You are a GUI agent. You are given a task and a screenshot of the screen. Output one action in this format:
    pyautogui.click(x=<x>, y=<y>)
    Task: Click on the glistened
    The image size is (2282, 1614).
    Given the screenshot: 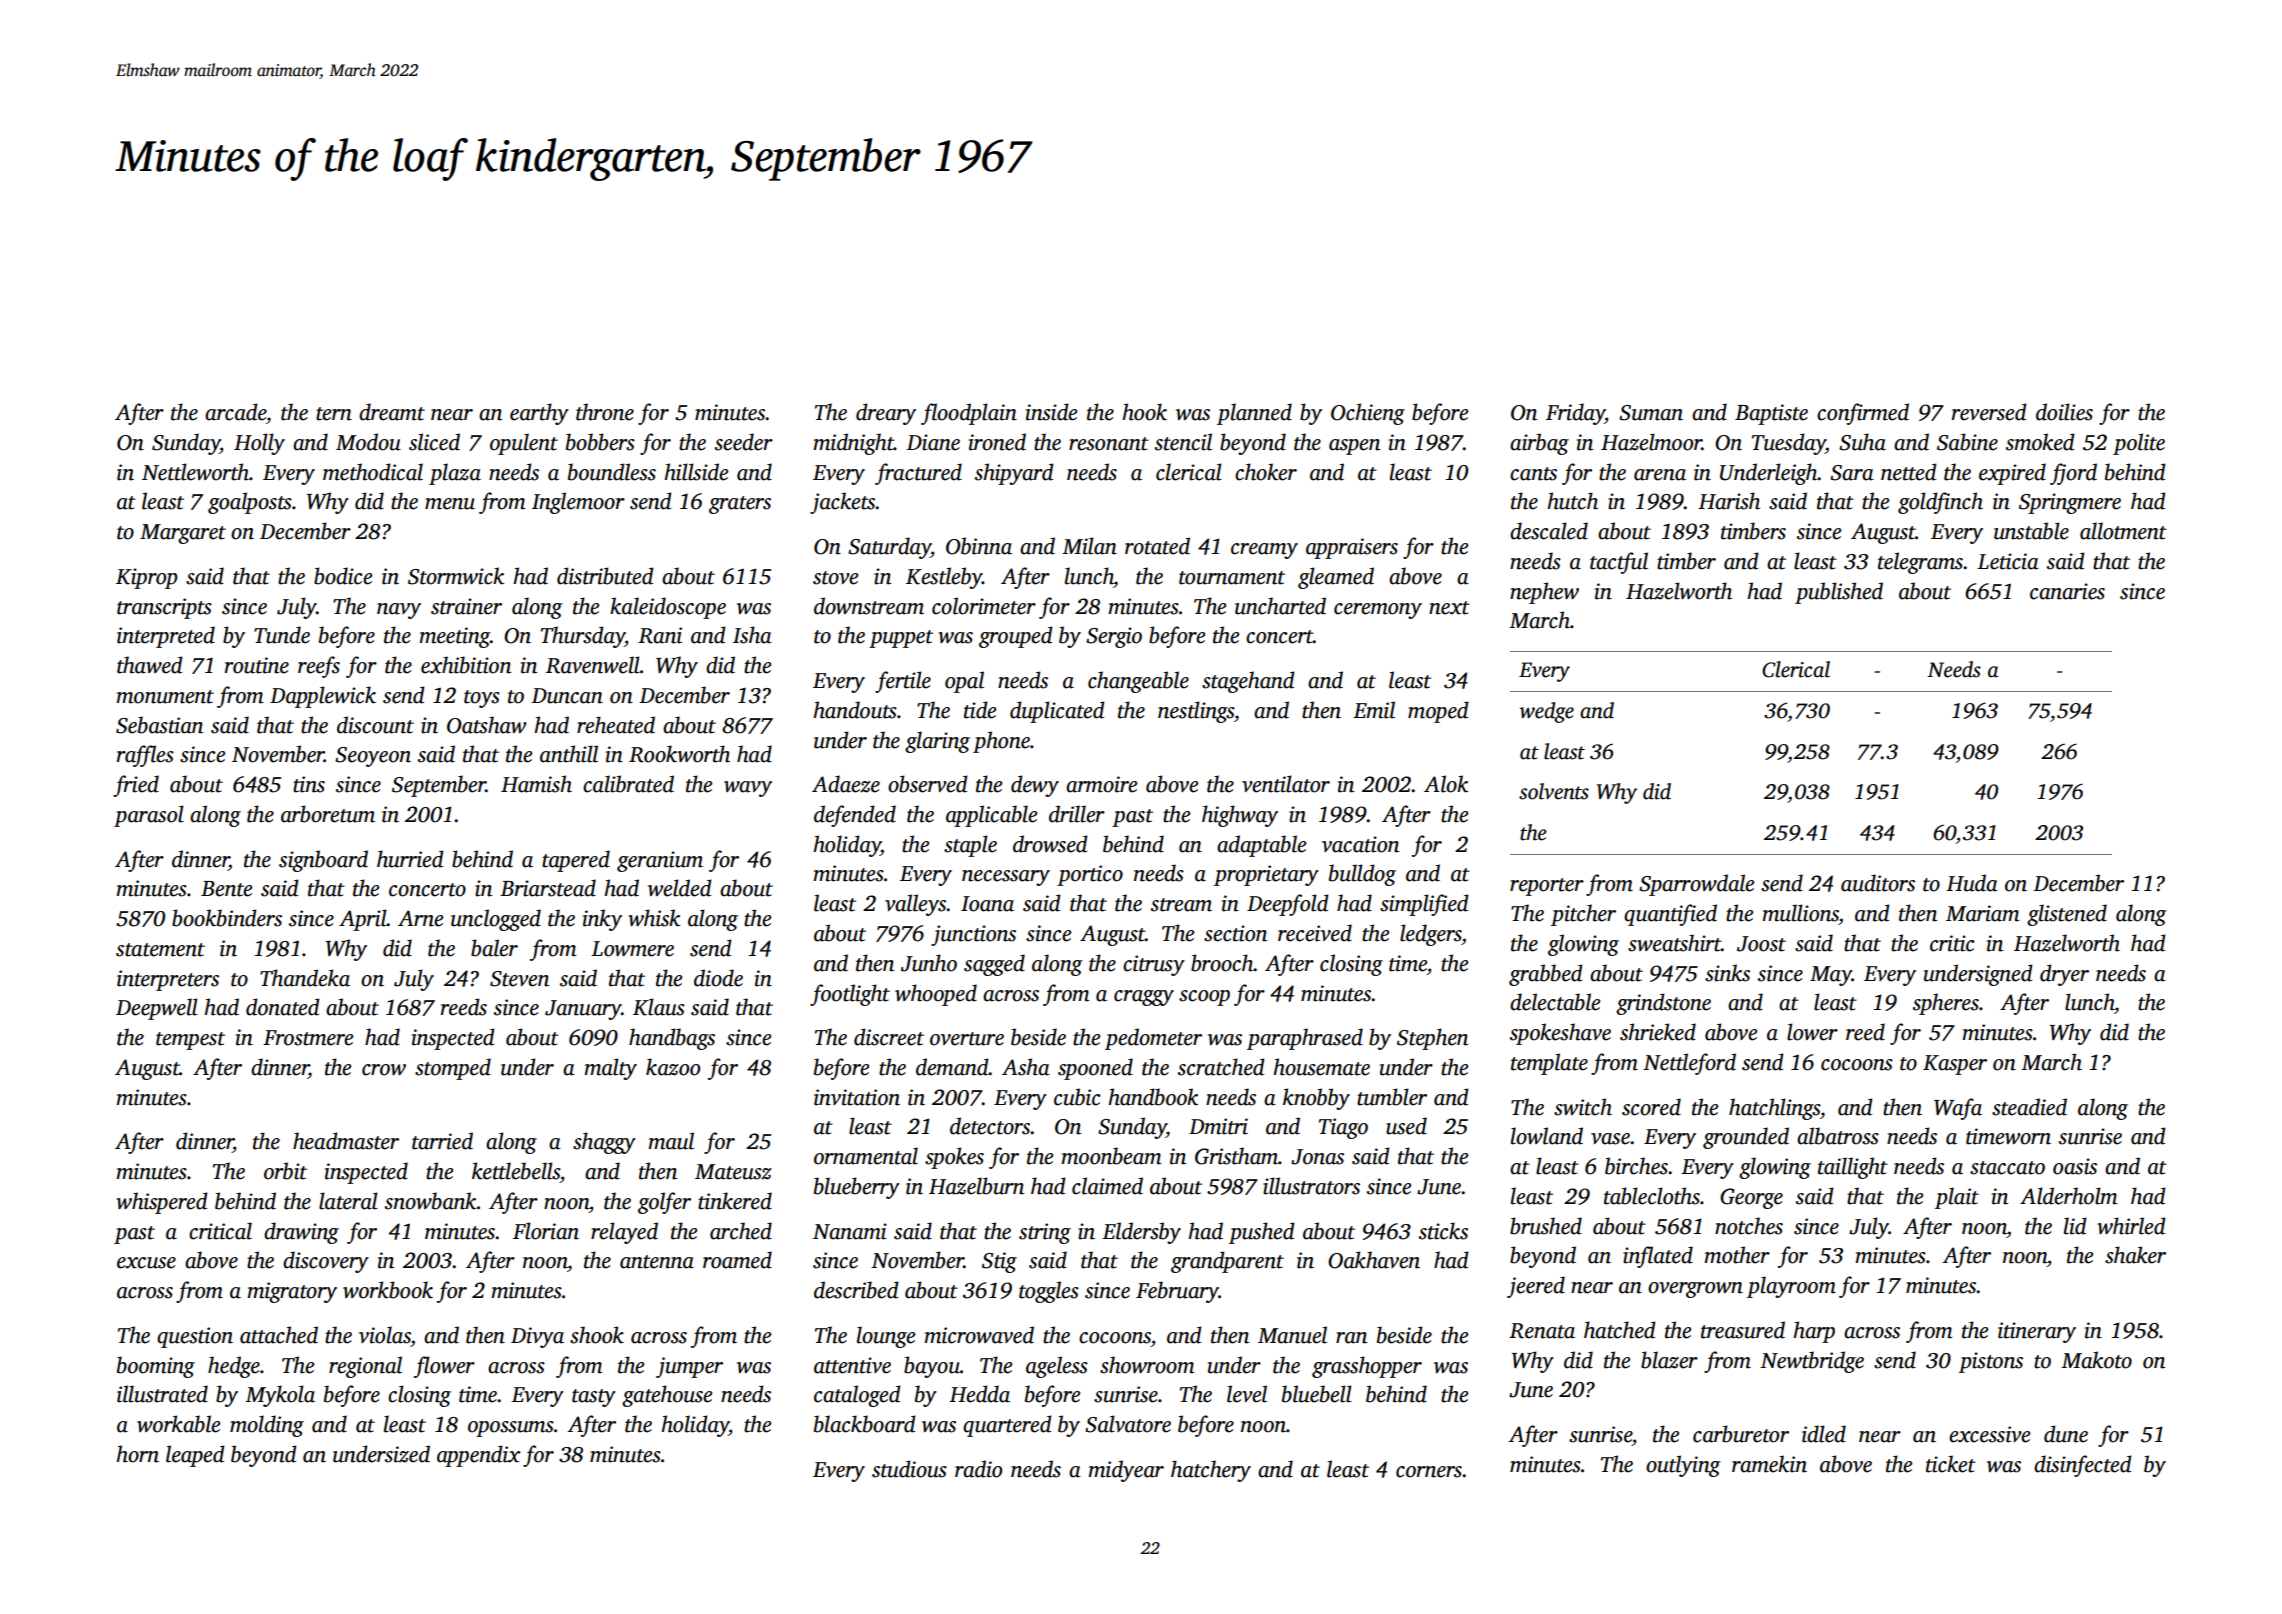 What is the action you would take?
    pyautogui.click(x=2067, y=915)
